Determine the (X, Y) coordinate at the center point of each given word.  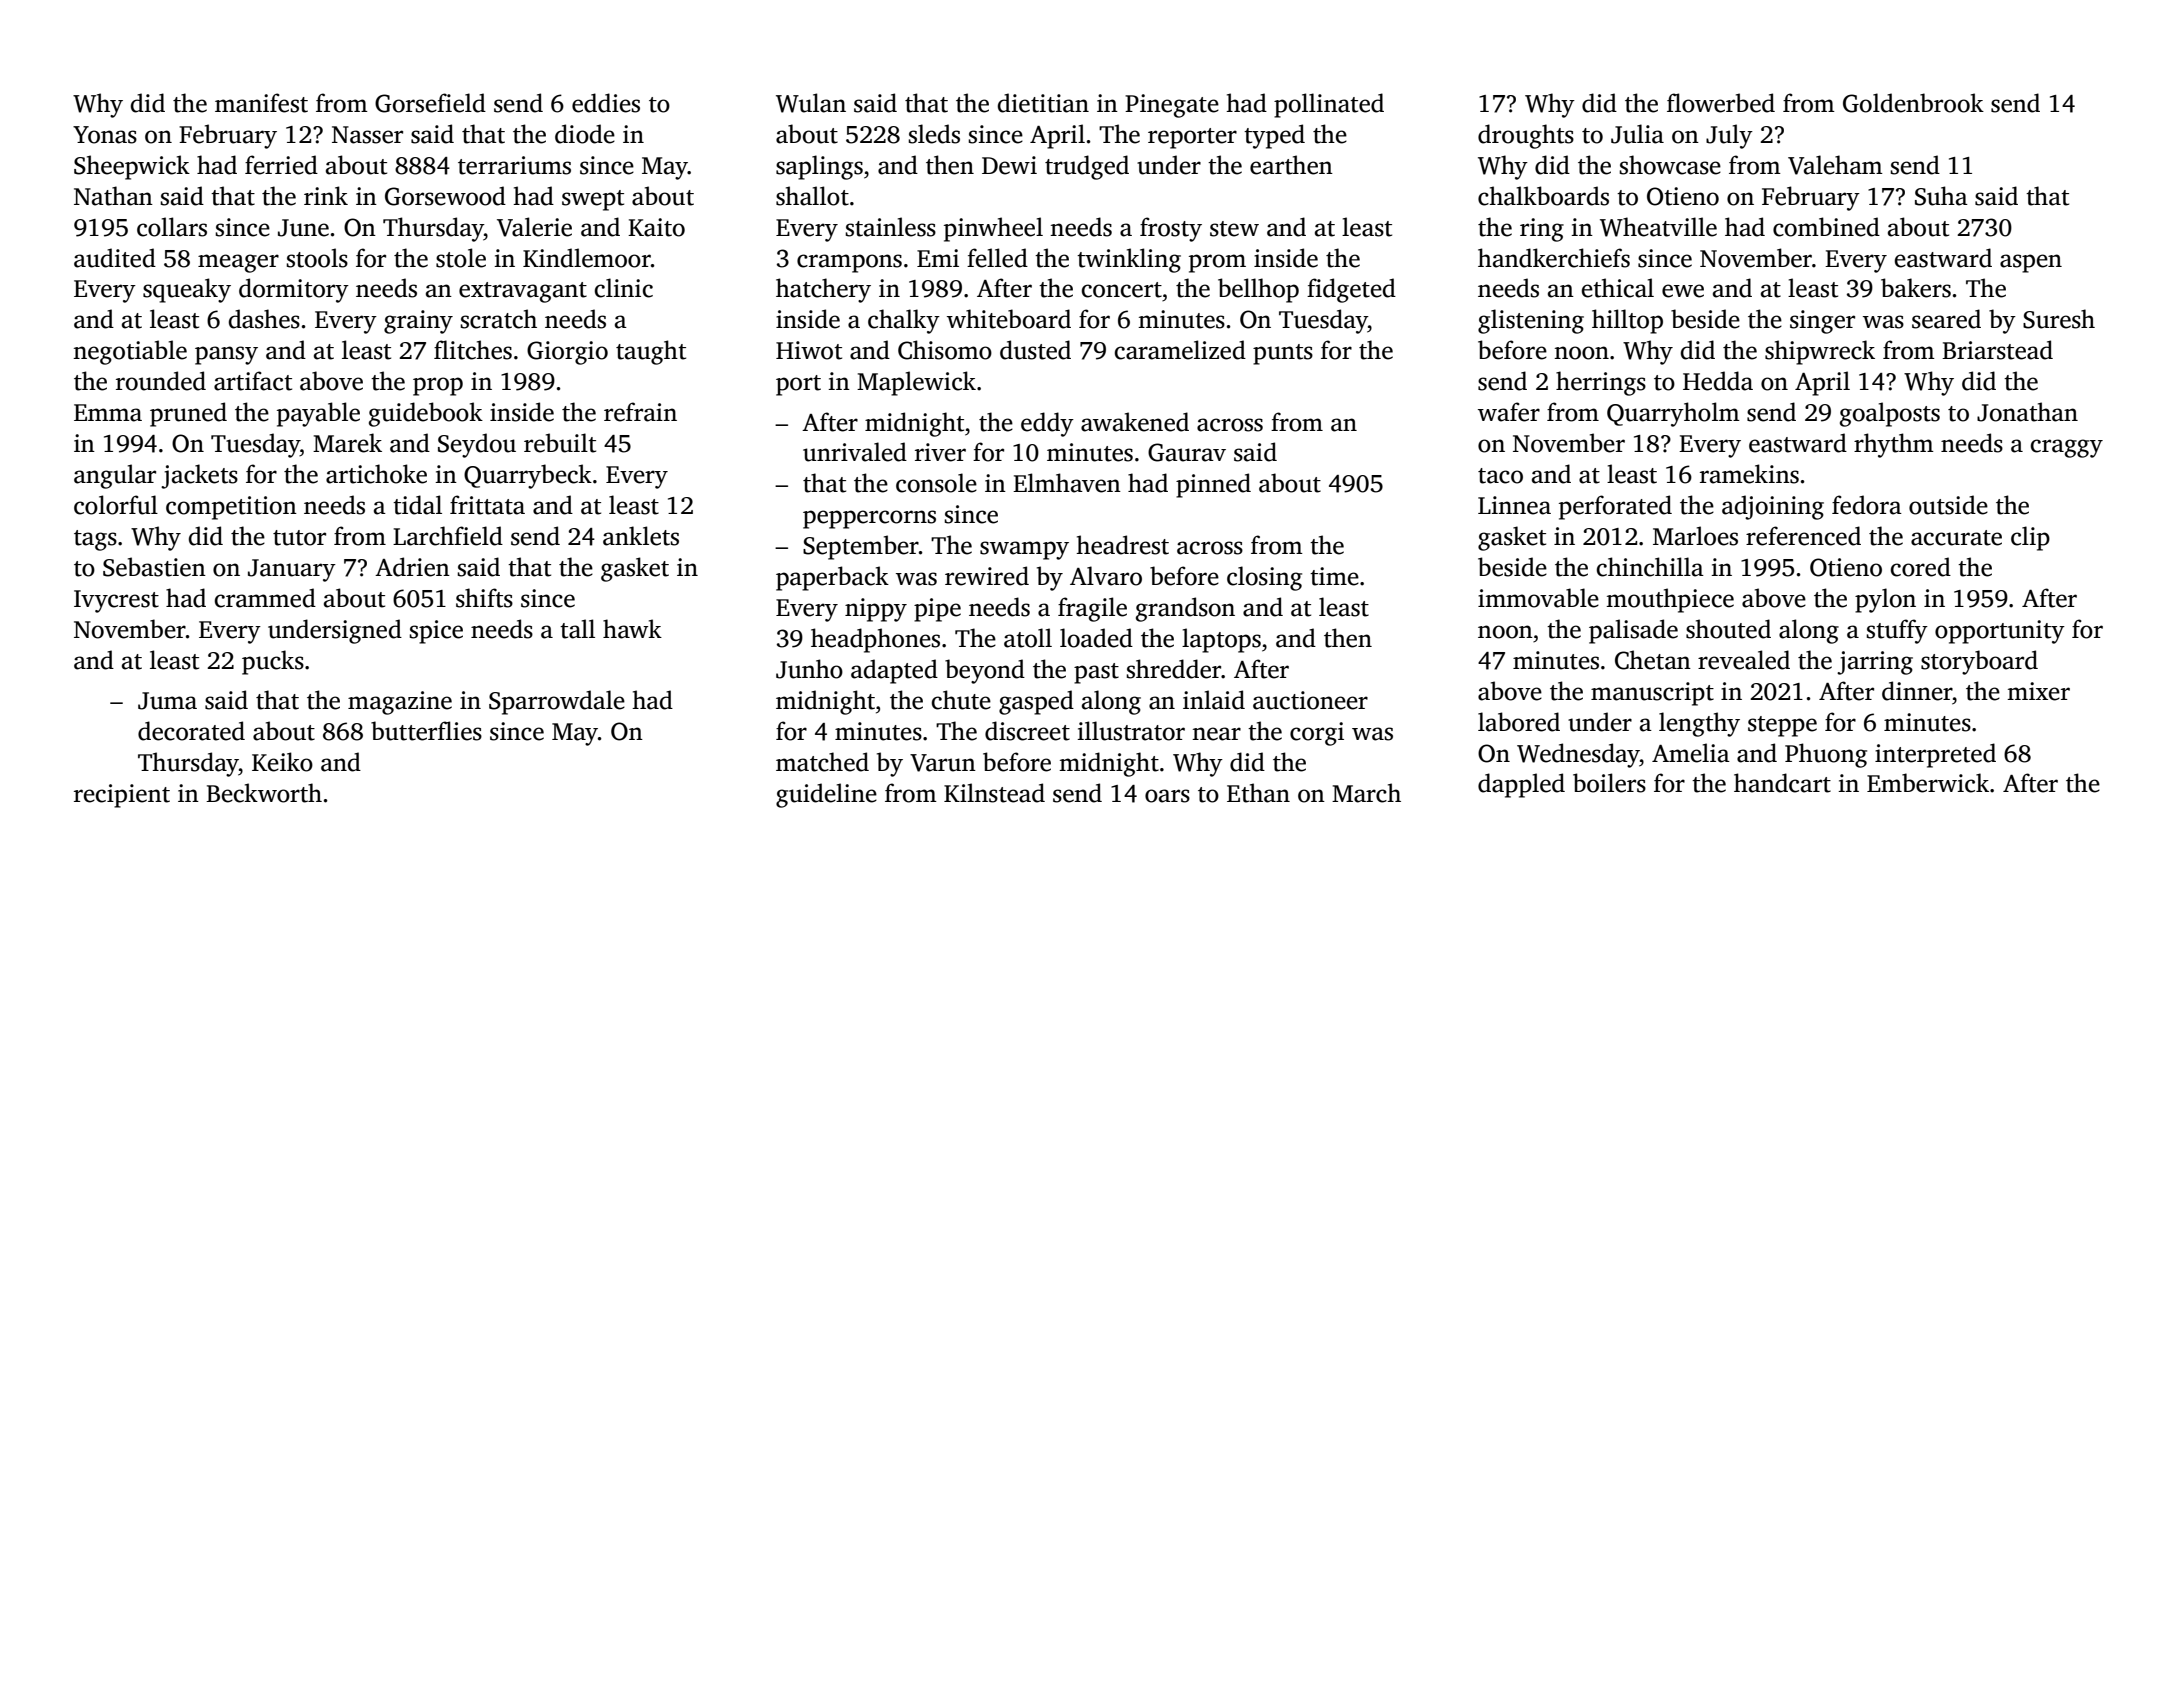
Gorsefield (430, 103)
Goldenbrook (1913, 103)
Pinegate (1172, 106)
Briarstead (1997, 350)
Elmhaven (1067, 483)
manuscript (1652, 694)
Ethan (1258, 793)
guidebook (426, 414)
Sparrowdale (557, 702)
